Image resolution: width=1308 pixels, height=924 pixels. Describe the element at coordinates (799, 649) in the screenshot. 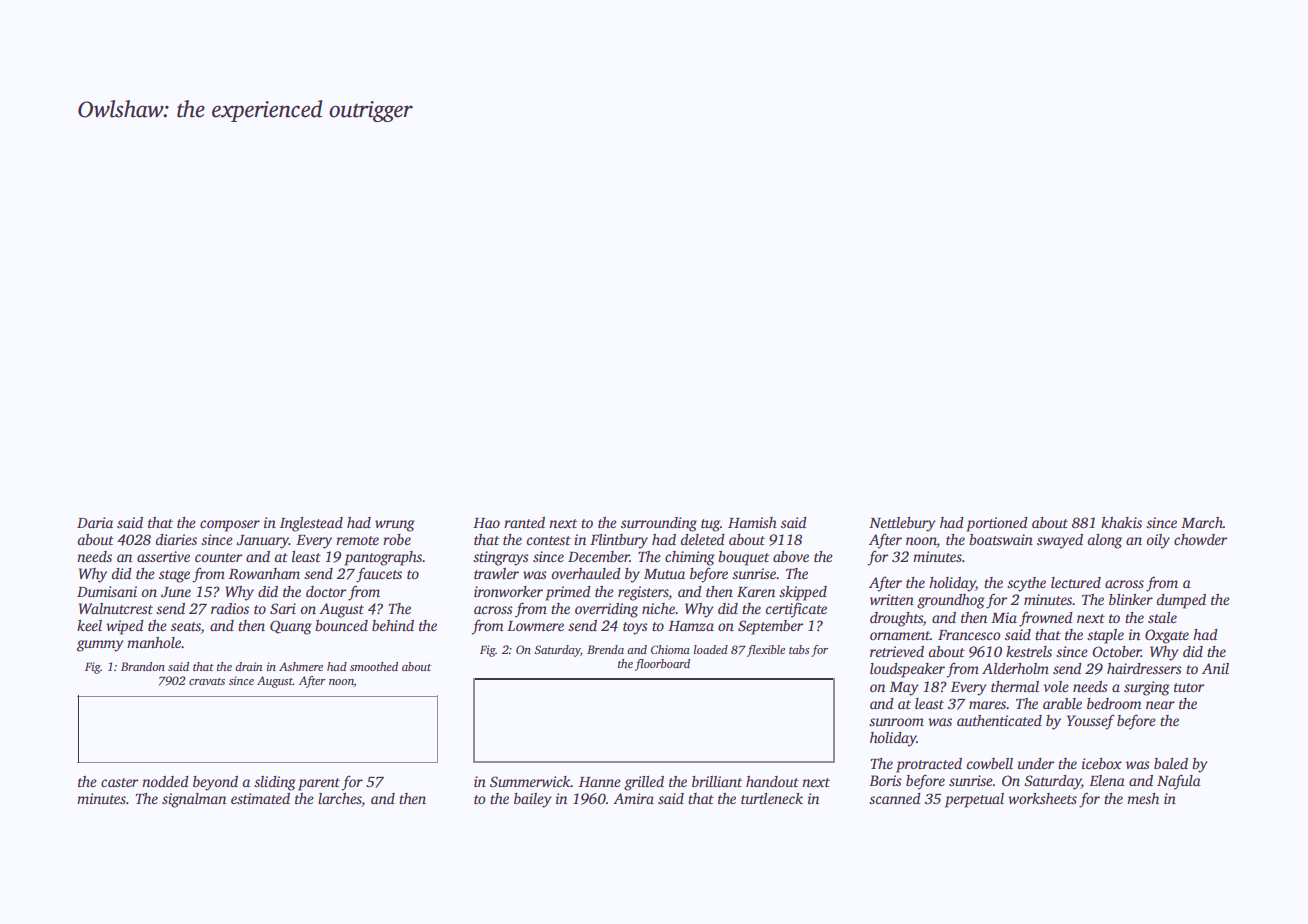

I see `tabs` at that location.
